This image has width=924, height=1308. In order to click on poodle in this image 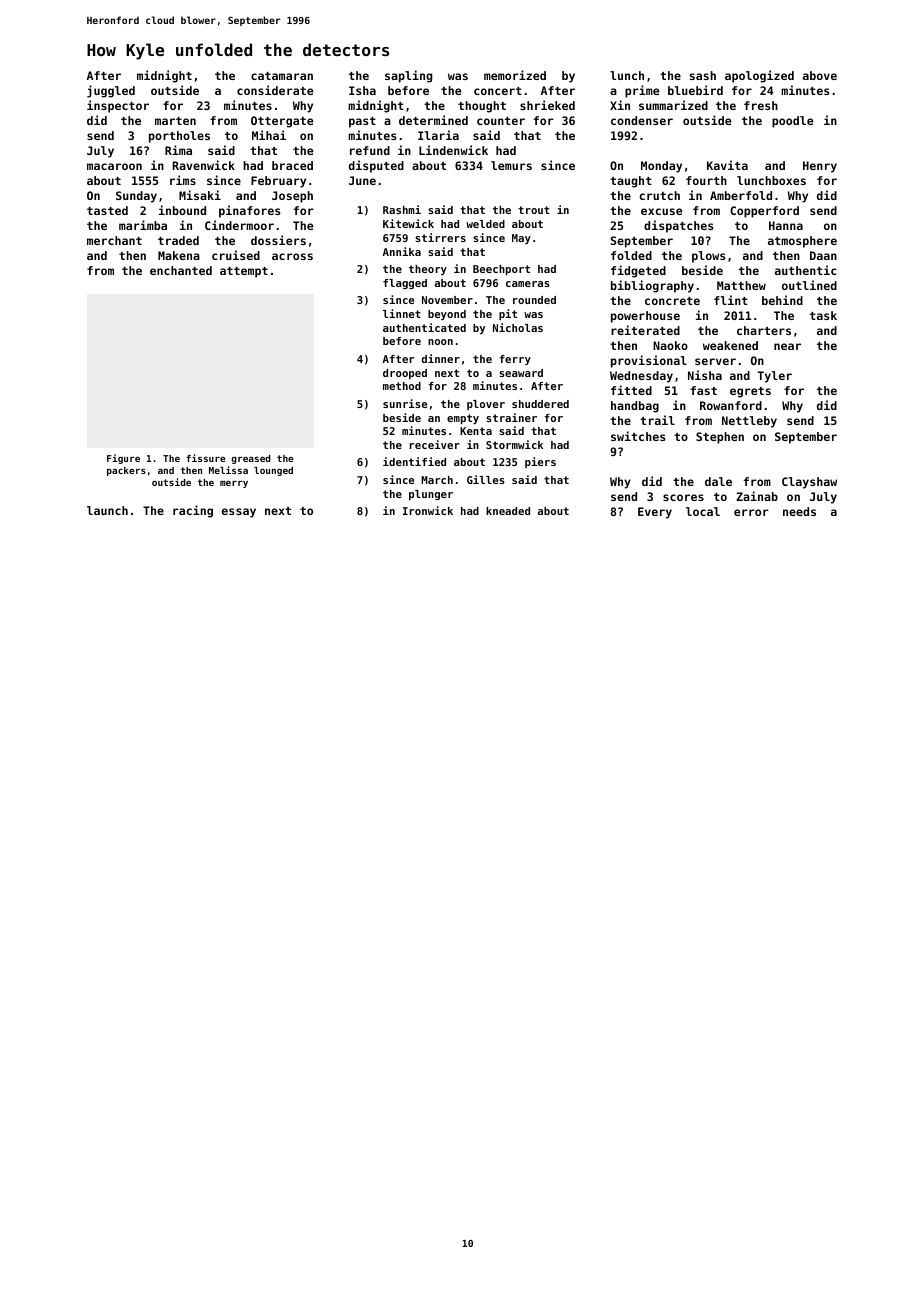, I will do `click(792, 122)`.
